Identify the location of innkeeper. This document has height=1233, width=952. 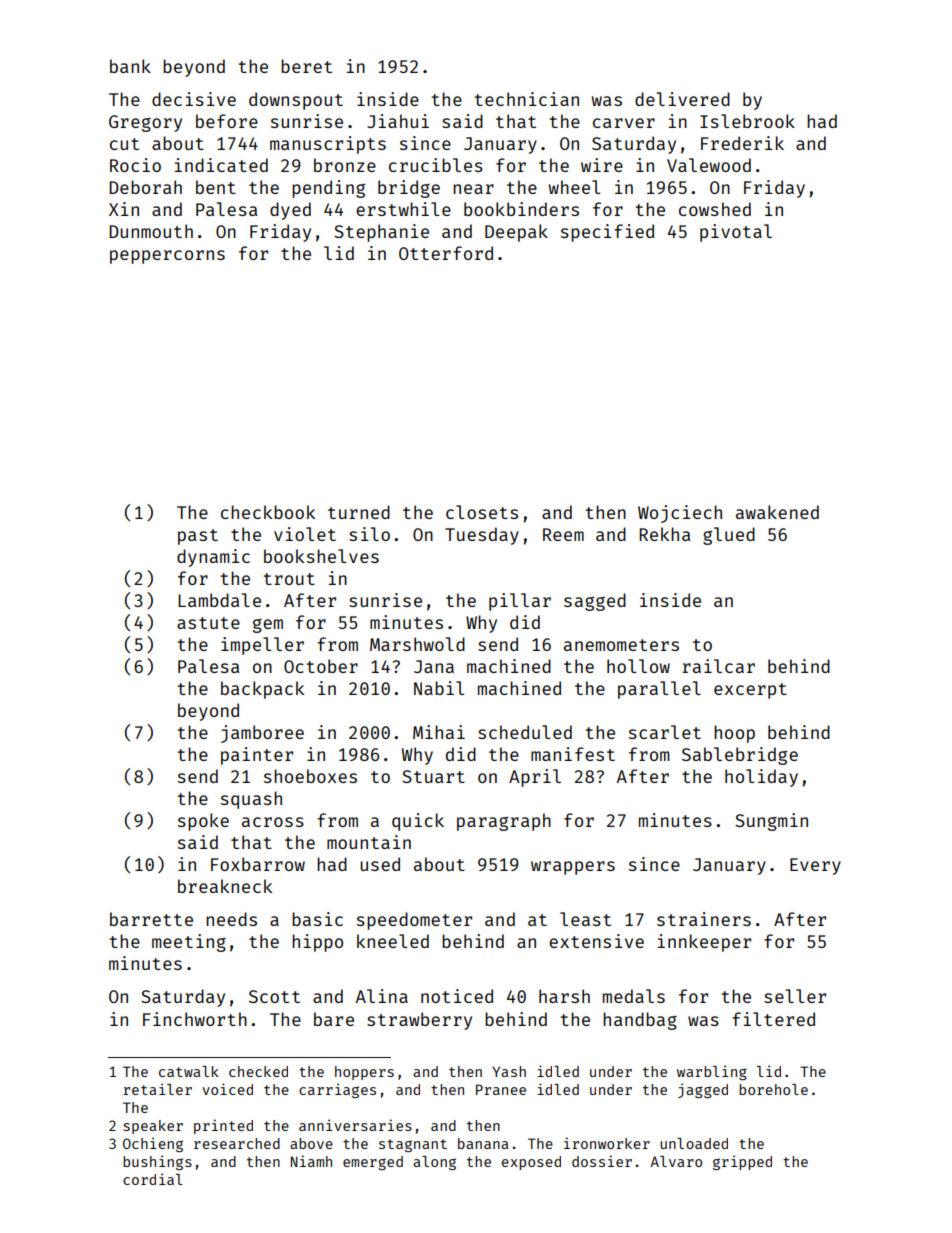
(704, 943).
